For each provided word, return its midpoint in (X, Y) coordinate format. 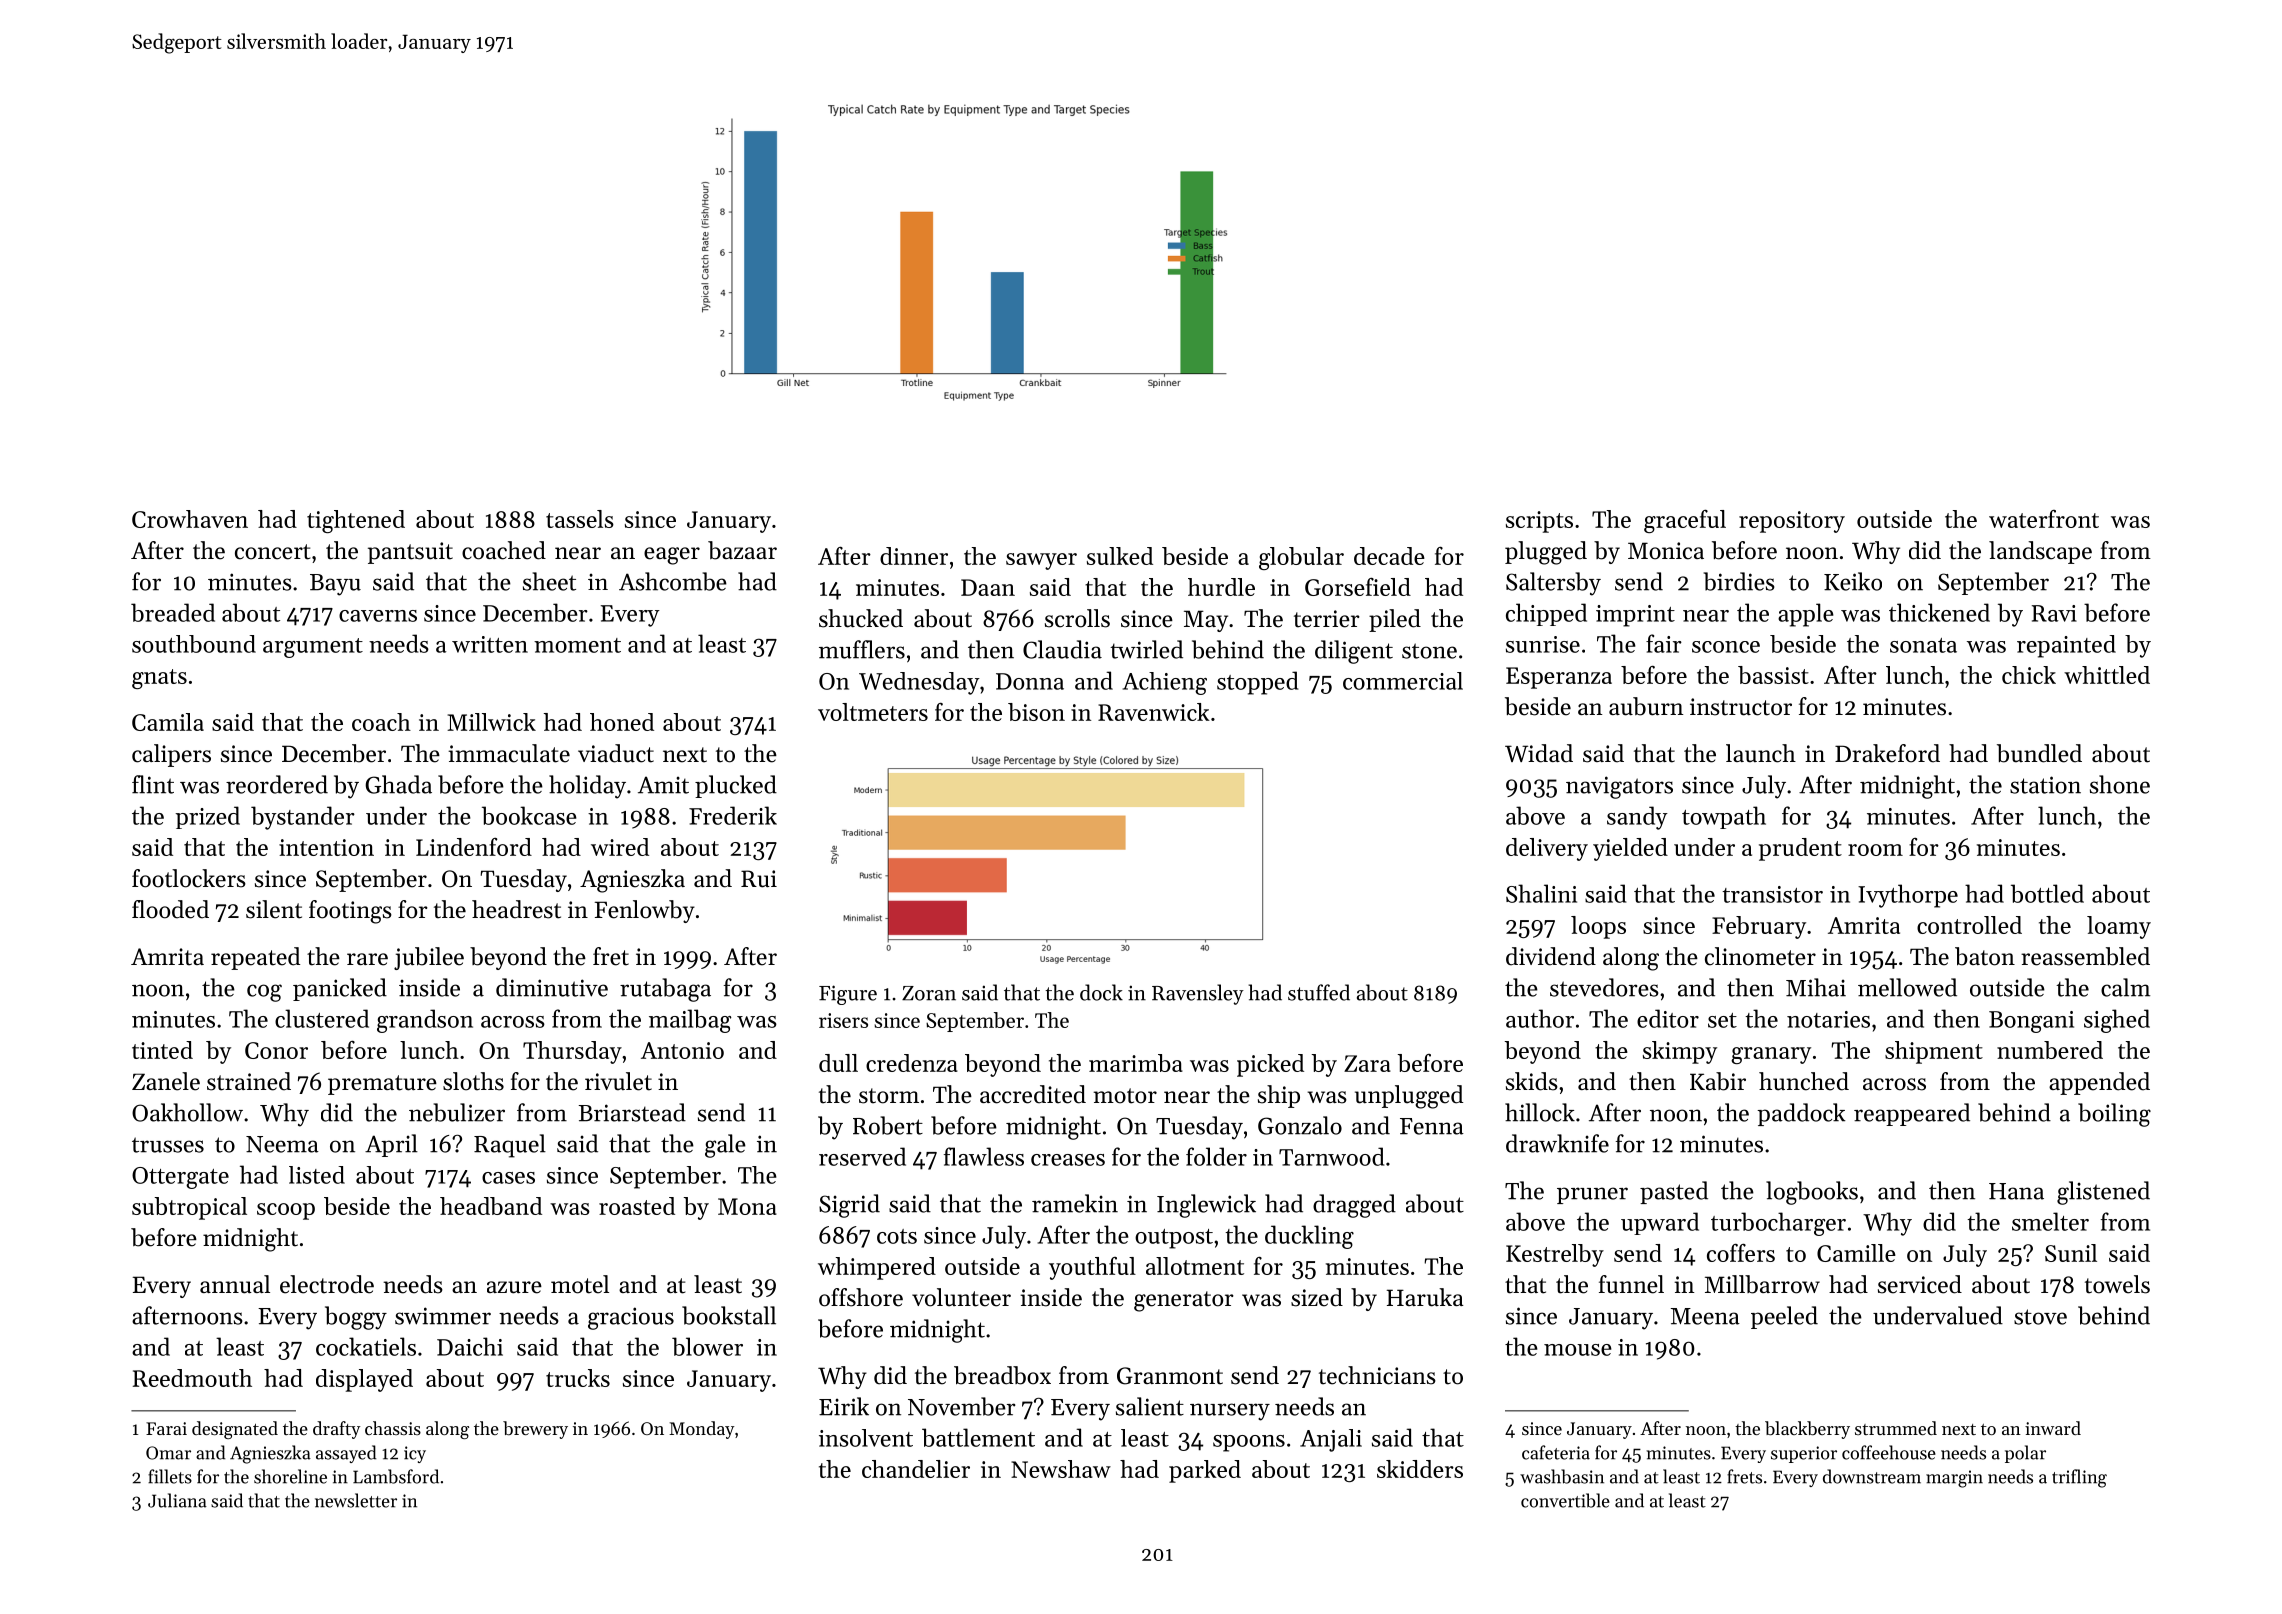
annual (235, 1284)
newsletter (356, 1500)
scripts (1539, 522)
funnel (1631, 1284)
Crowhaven (190, 519)
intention (326, 847)
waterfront (2044, 519)
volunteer (961, 1297)
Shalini (1541, 893)
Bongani (2031, 1022)
